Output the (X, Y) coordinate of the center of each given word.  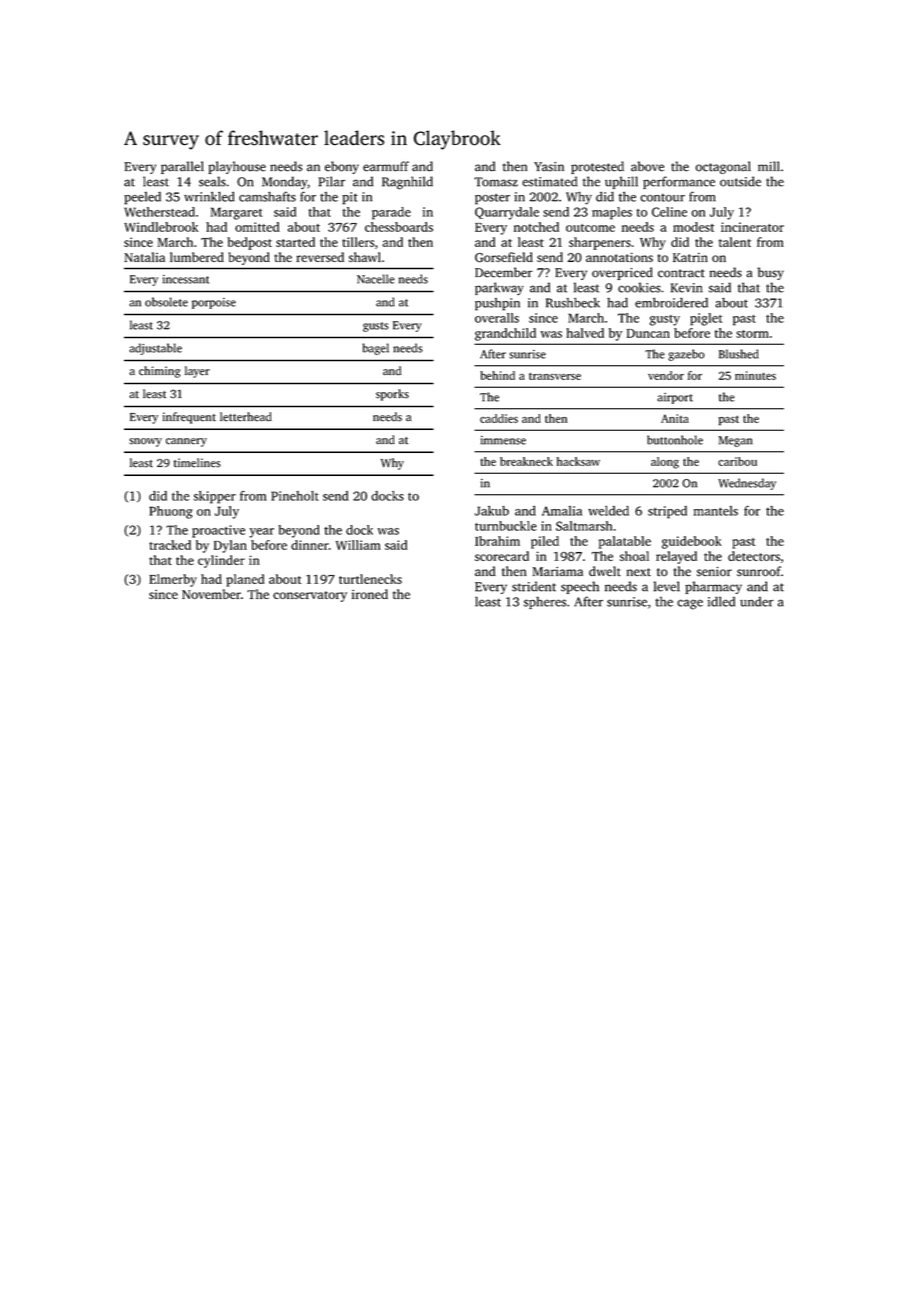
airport (675, 398)
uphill (621, 182)
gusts (376, 327)
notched (536, 227)
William (358, 545)
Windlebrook (161, 227)
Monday (285, 182)
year (262, 533)
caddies (499, 418)
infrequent (189, 418)
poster (492, 199)
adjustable (155, 349)
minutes (755, 375)
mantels (716, 511)
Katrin (690, 257)
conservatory (310, 596)
